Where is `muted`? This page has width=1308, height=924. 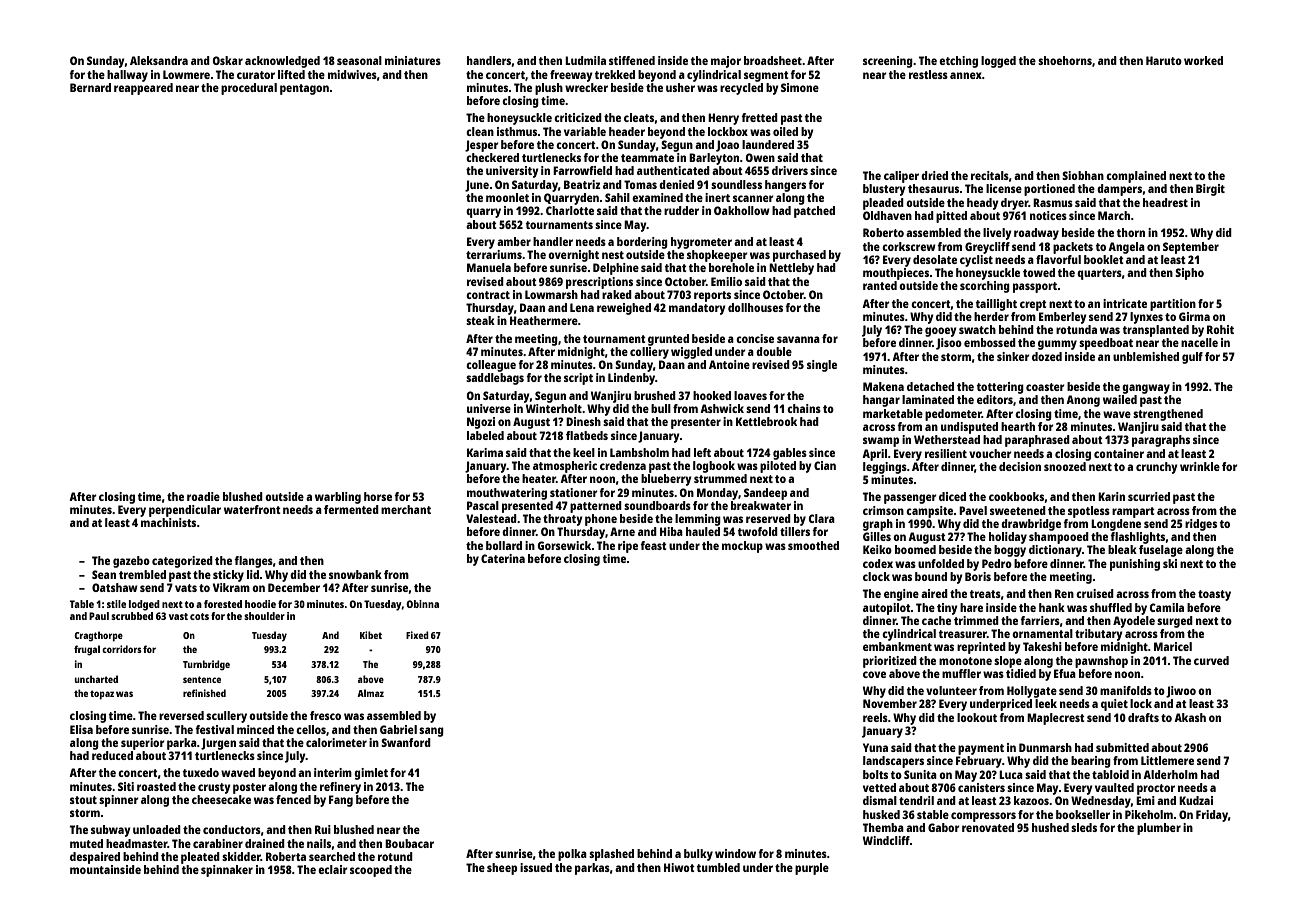 muted is located at coordinates (86, 843).
